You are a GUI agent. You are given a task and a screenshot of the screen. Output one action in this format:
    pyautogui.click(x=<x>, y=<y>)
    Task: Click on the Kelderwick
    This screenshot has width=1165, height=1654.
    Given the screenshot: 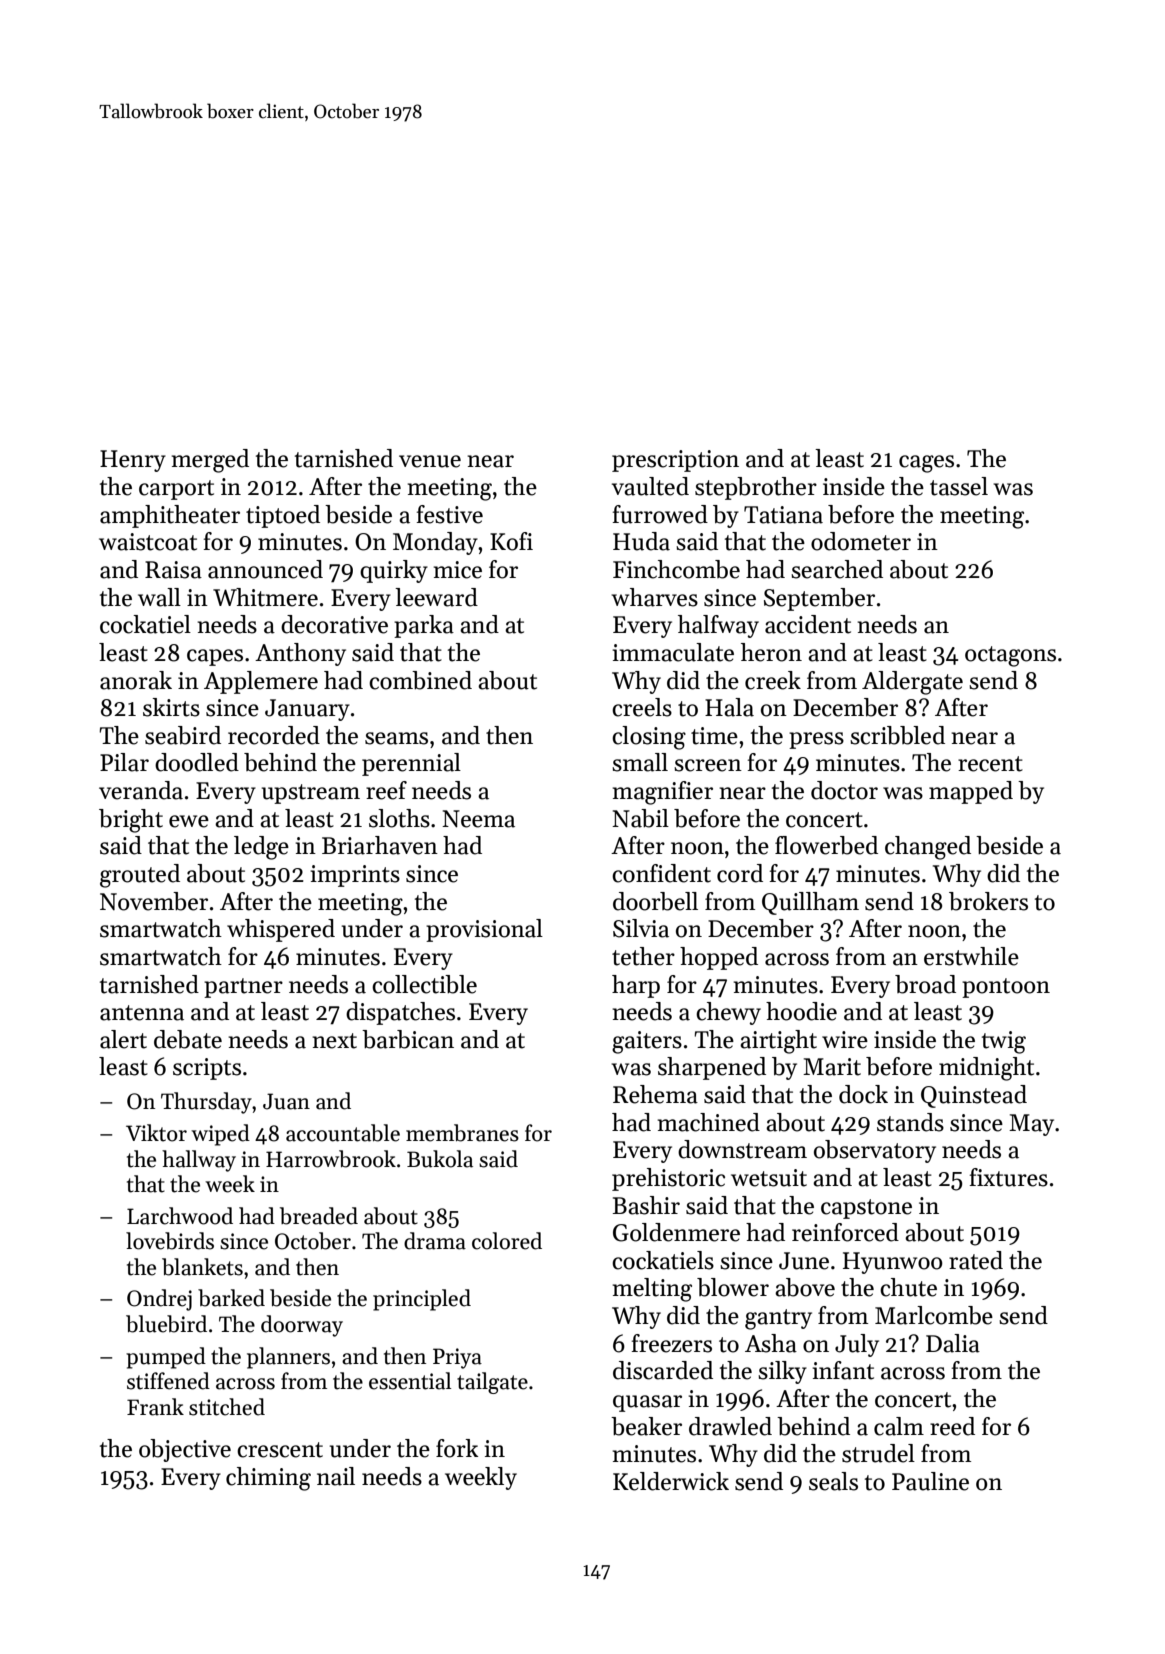 What is the action you would take?
    pyautogui.click(x=671, y=1481)
